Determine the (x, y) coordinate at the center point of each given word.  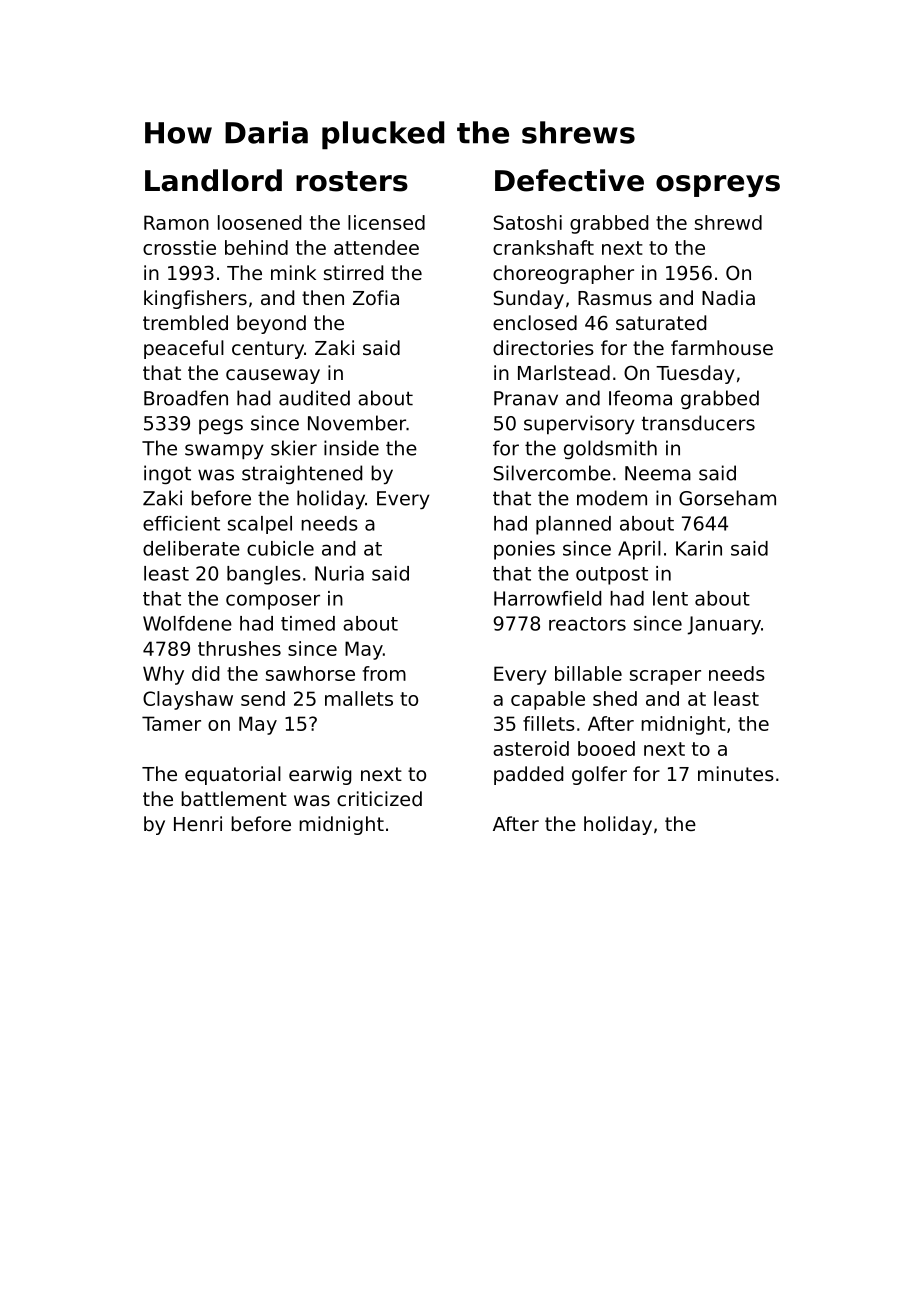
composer (273, 602)
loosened (259, 222)
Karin (699, 548)
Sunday (529, 299)
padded (528, 775)
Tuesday (695, 374)
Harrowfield (547, 598)
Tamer (171, 723)
